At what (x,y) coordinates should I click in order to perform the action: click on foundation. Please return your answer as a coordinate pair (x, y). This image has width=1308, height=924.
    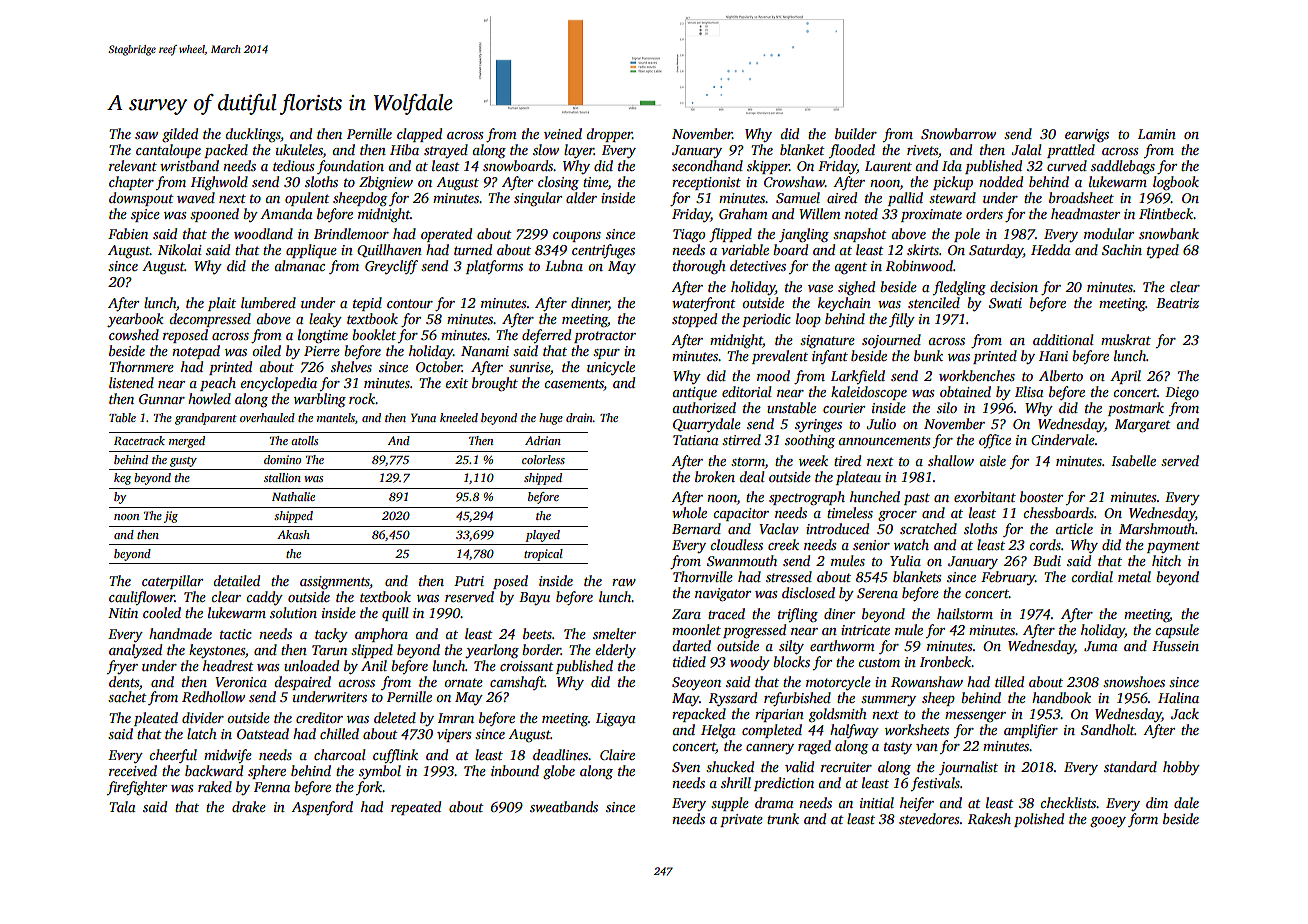
    Looking at the image, I should click on (350, 167).
